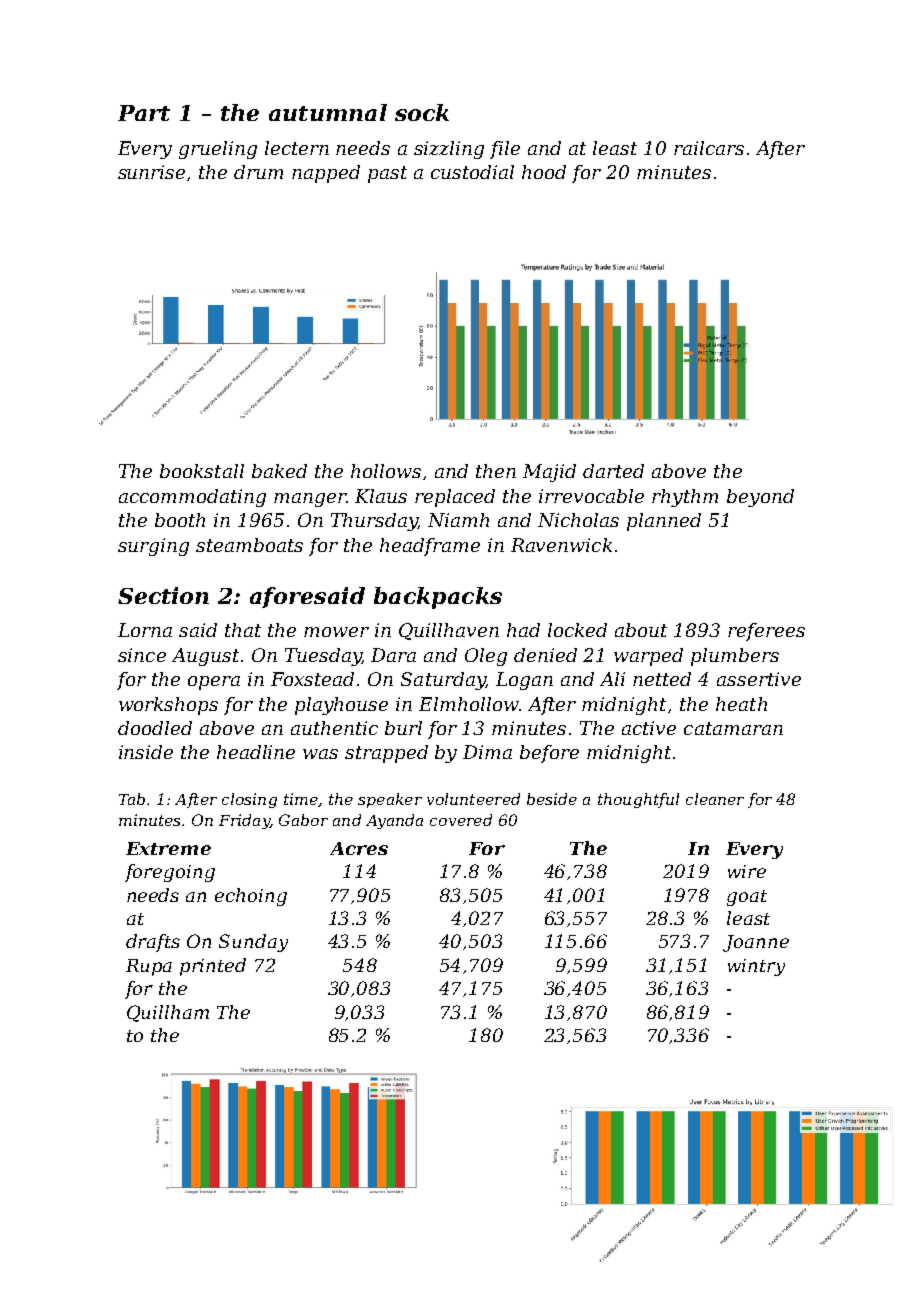 The image size is (924, 1308). I want to click on wintry, so click(756, 967).
